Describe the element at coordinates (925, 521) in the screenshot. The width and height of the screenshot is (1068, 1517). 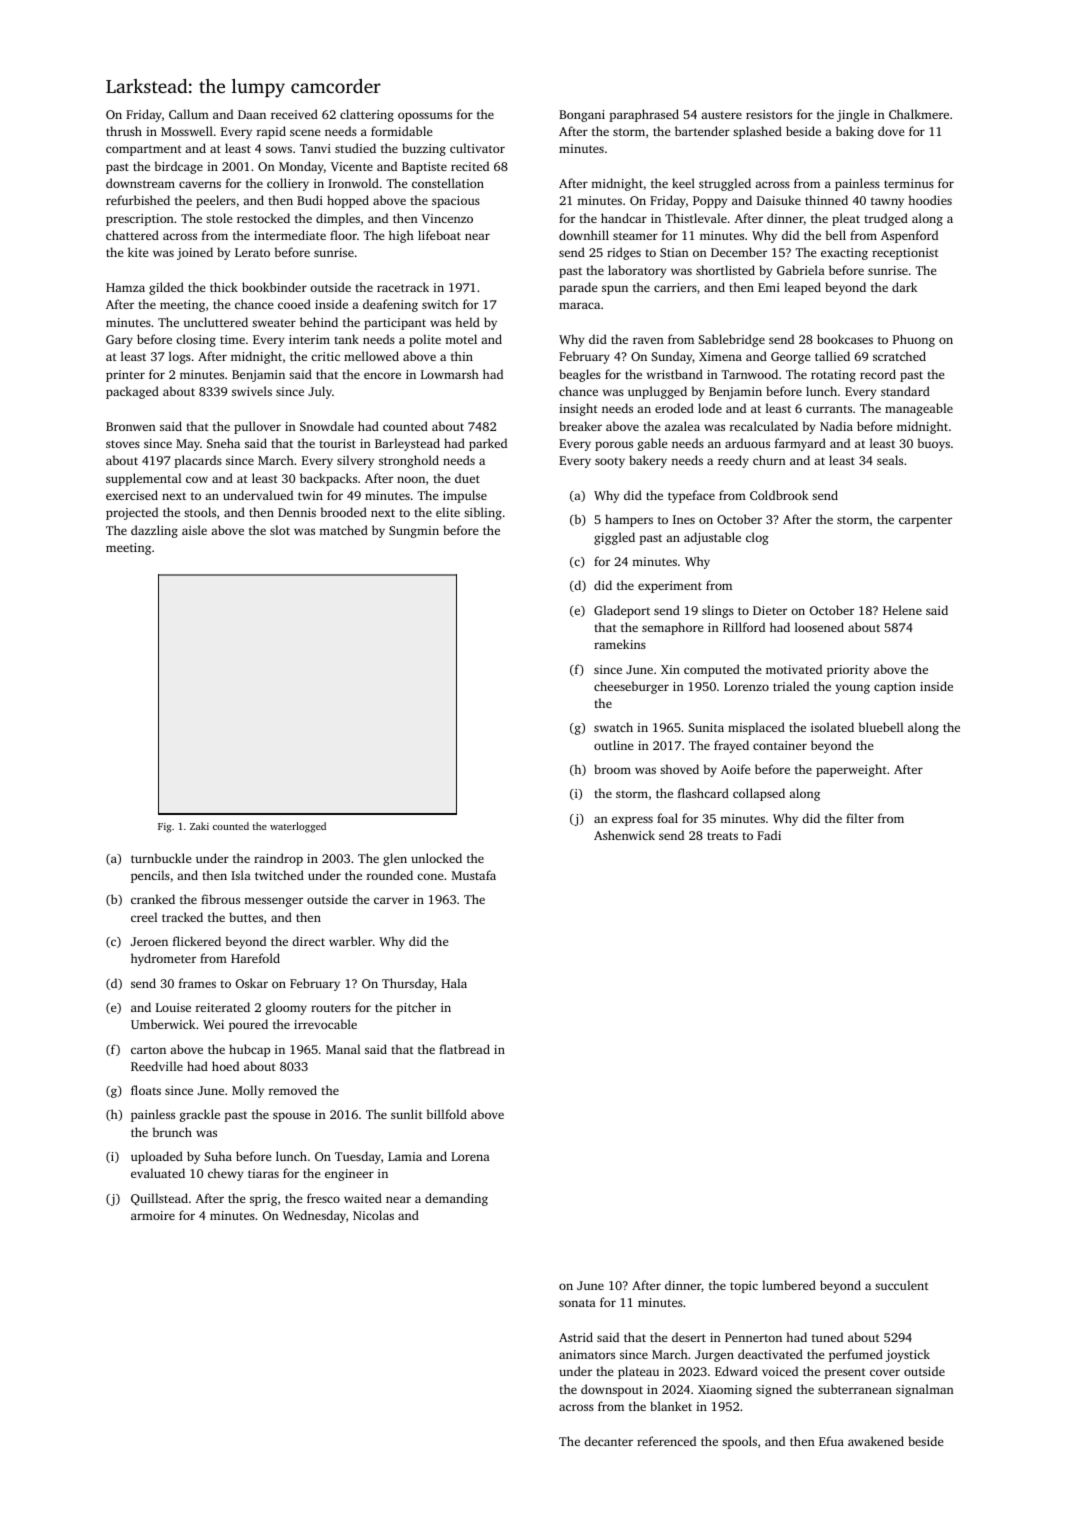
I see `carpenter` at that location.
